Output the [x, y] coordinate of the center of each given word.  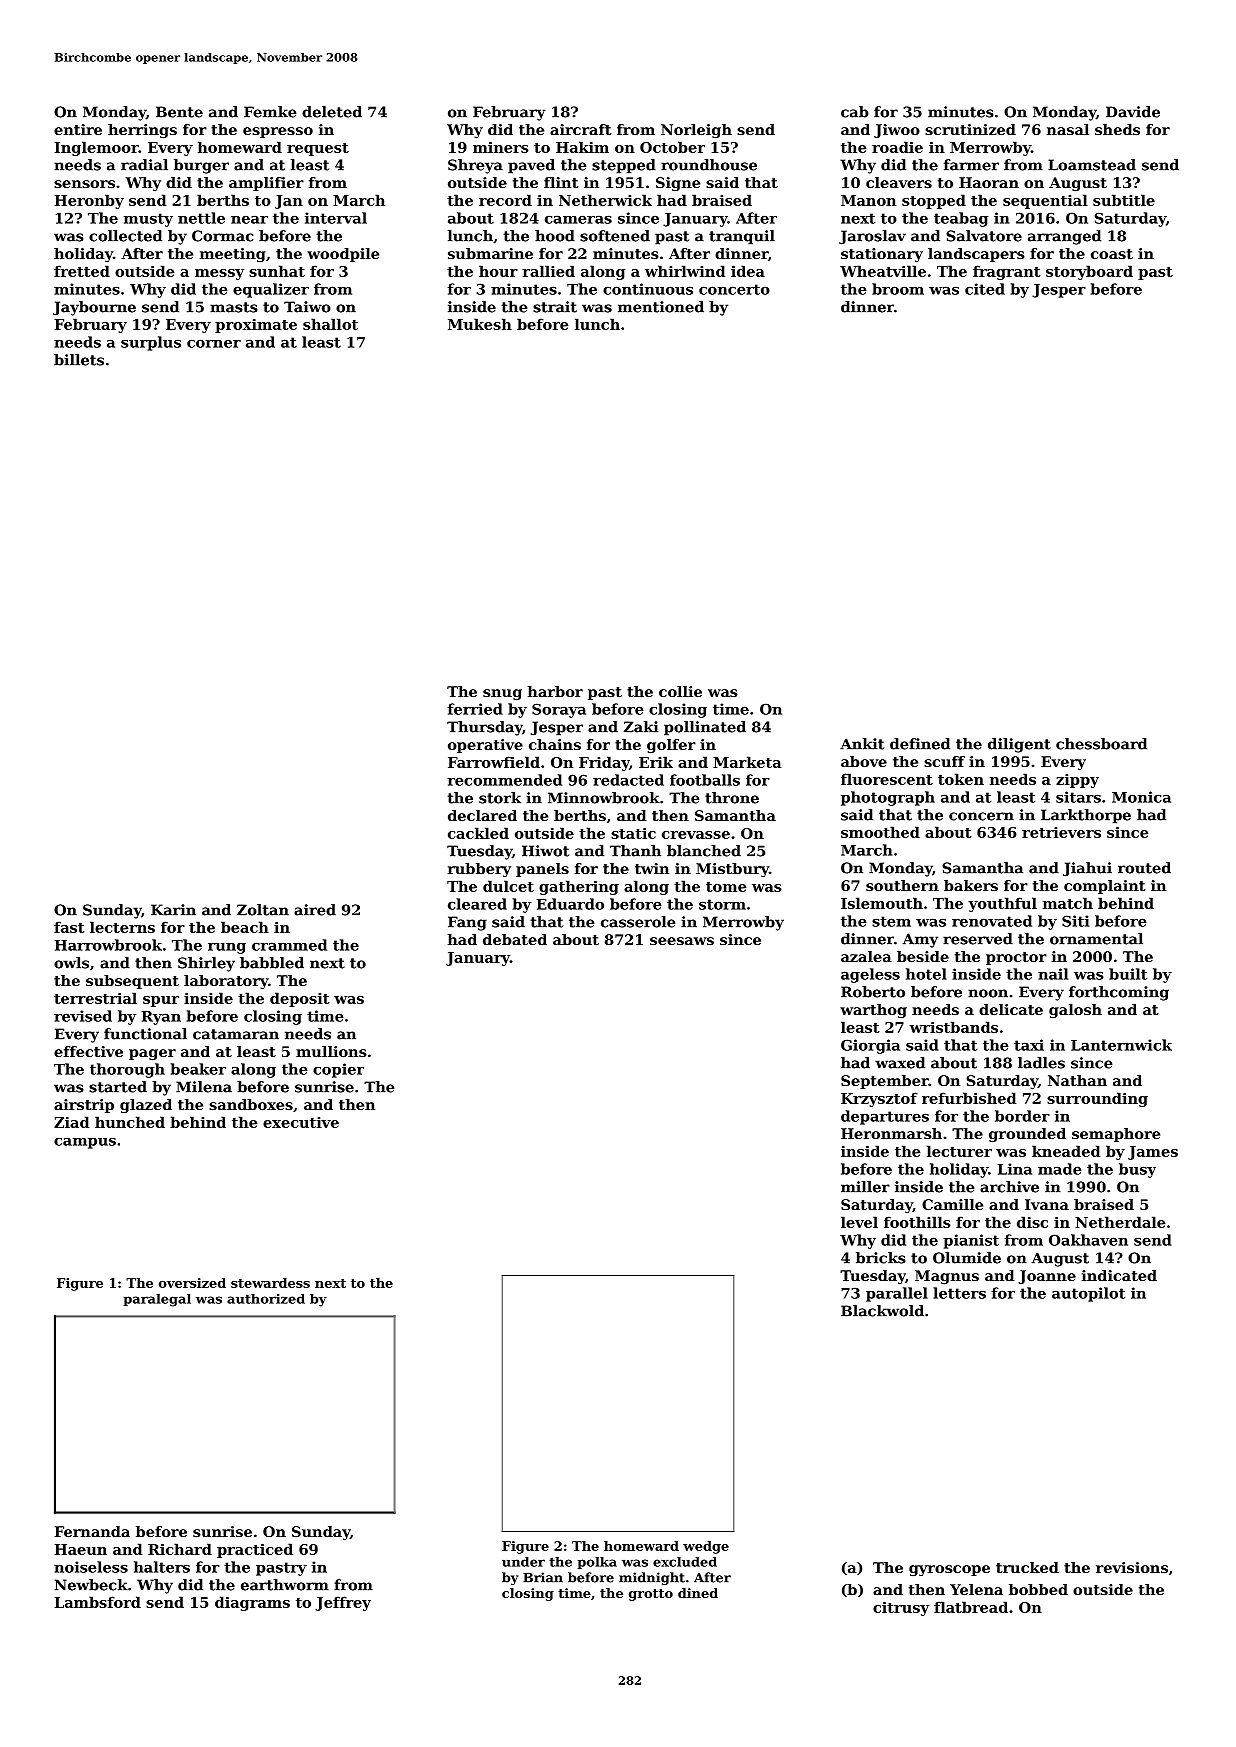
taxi [1029, 1045]
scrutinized [970, 129]
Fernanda [92, 1531]
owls [71, 963]
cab [855, 112]
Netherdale [1120, 1222]
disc [1032, 1222]
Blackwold [882, 1311]
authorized [266, 1299]
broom [898, 289]
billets [79, 360]
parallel [897, 1294]
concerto [734, 289]
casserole [638, 922]
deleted [332, 112]
